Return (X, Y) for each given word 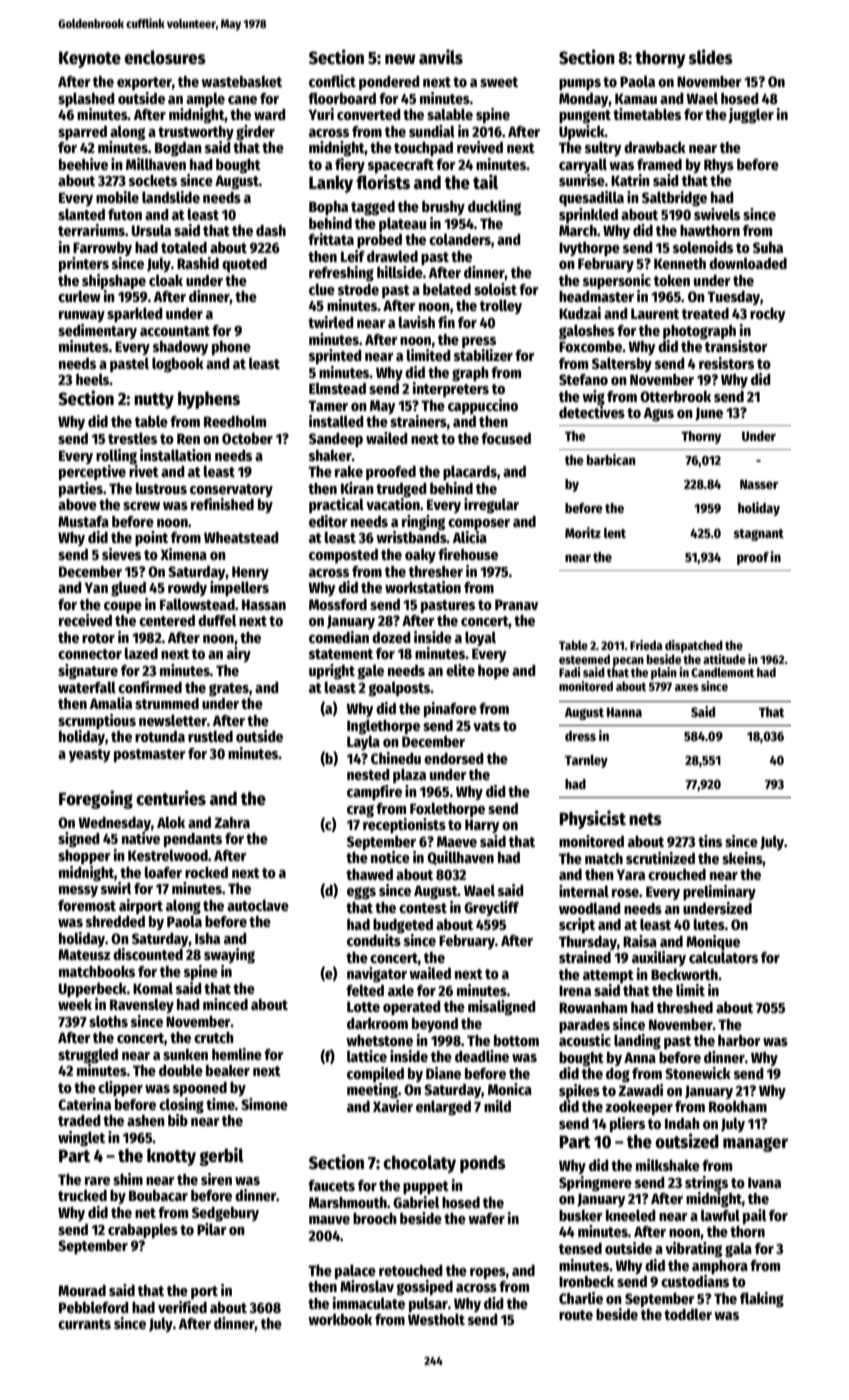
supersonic (617, 281)
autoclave (258, 905)
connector (90, 654)
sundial (432, 131)
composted (343, 556)
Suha (768, 247)
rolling (116, 456)
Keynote (90, 59)
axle (401, 990)
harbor (739, 1040)
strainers (418, 421)
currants (84, 1324)
